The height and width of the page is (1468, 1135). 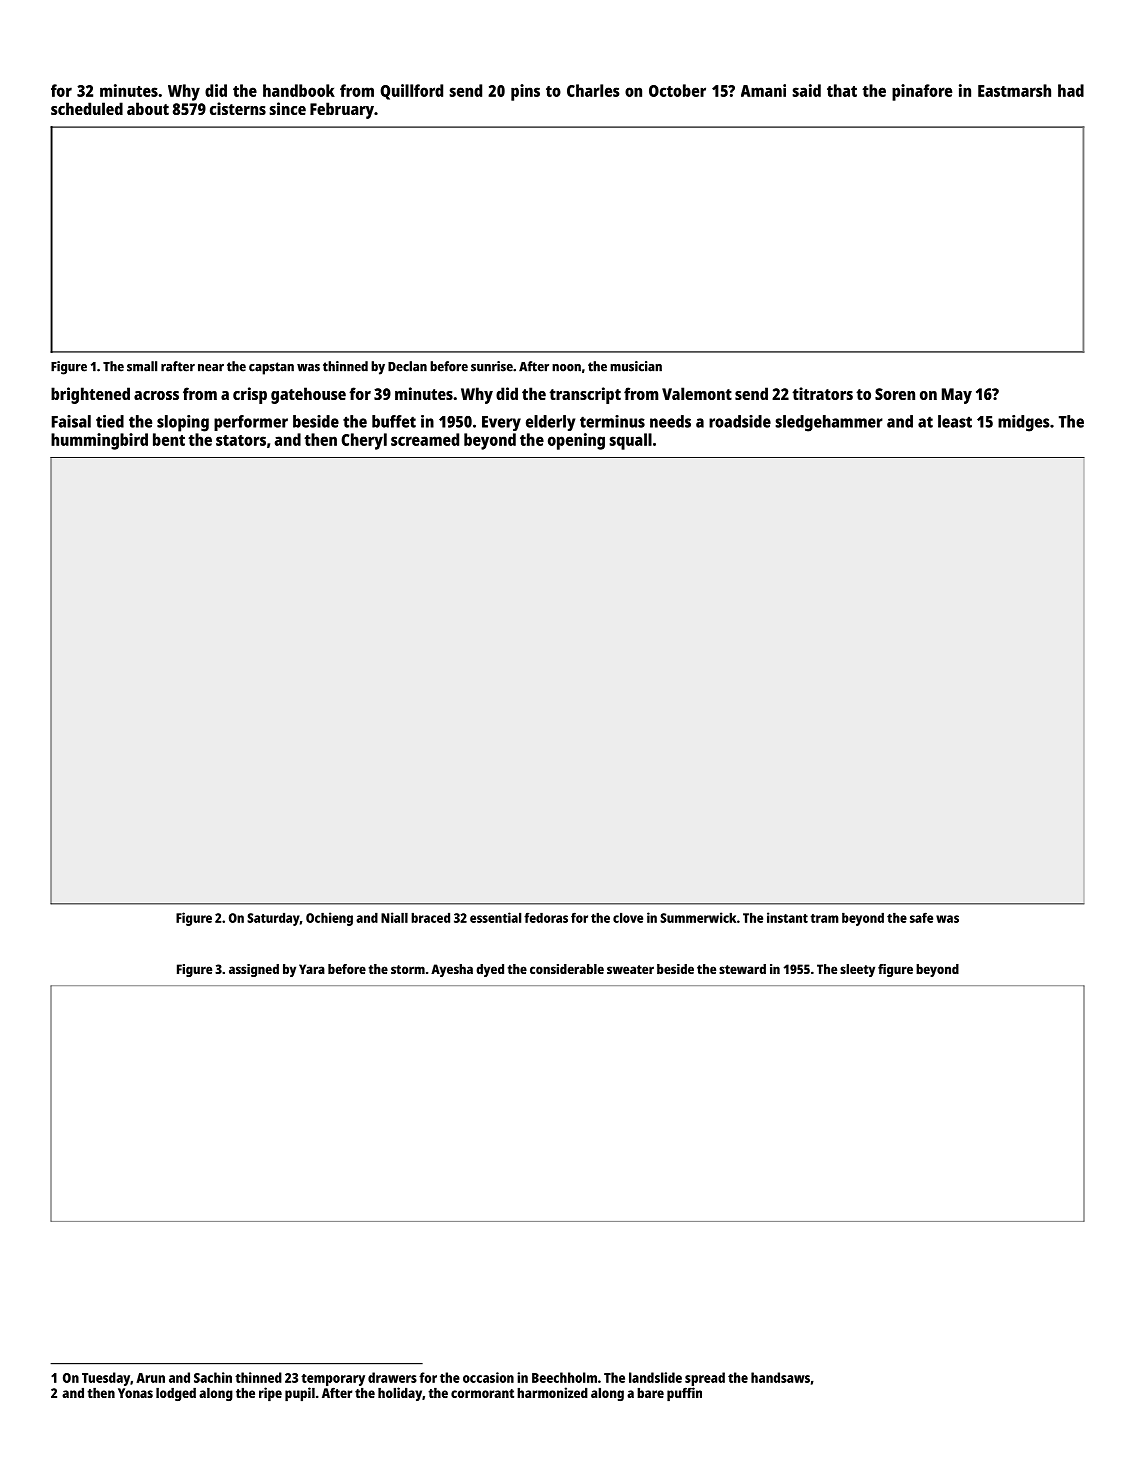 What do you see at coordinates (576, 441) in the page?
I see `opening` at bounding box center [576, 441].
